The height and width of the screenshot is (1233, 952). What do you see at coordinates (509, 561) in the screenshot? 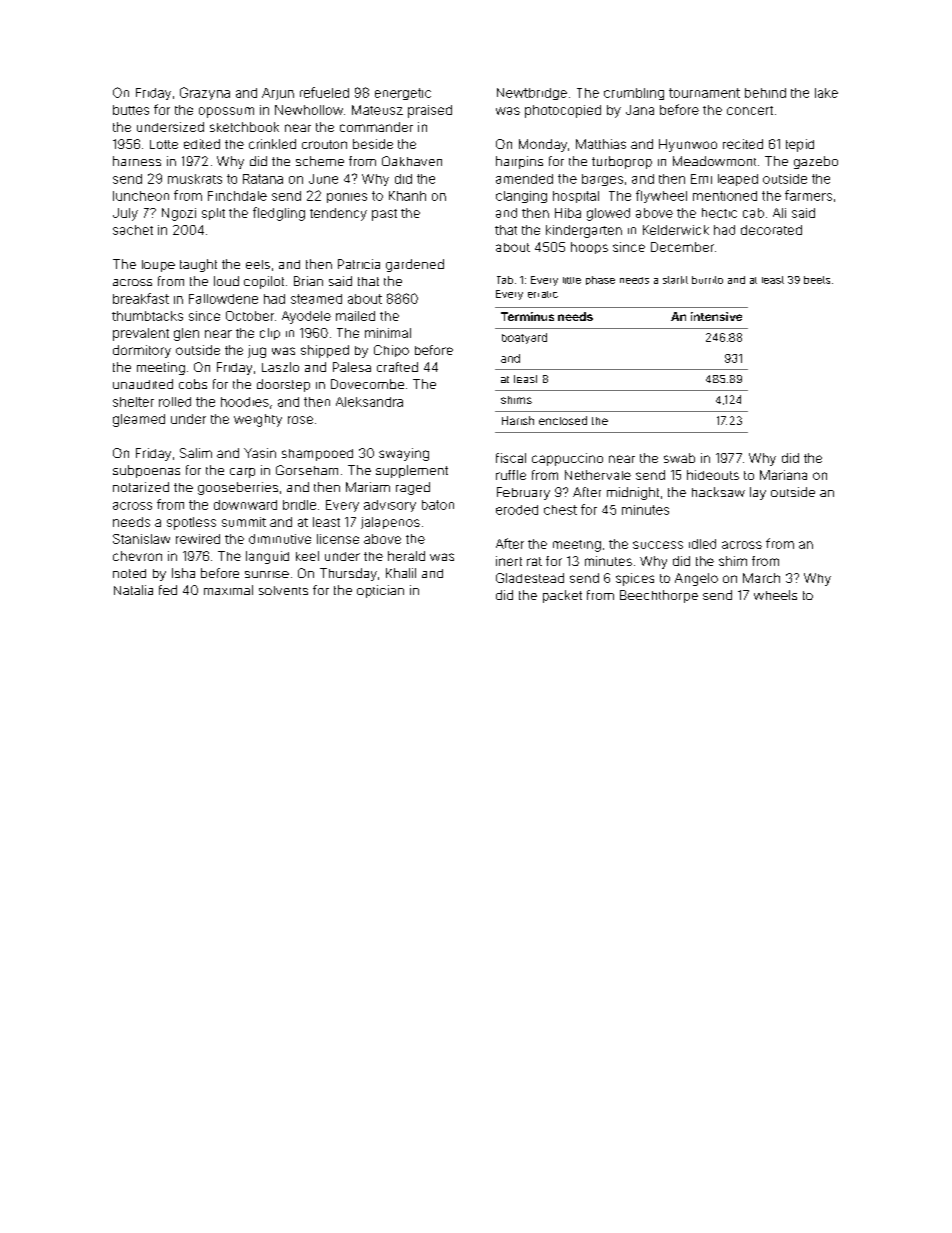
I see `inert` at bounding box center [509, 561].
